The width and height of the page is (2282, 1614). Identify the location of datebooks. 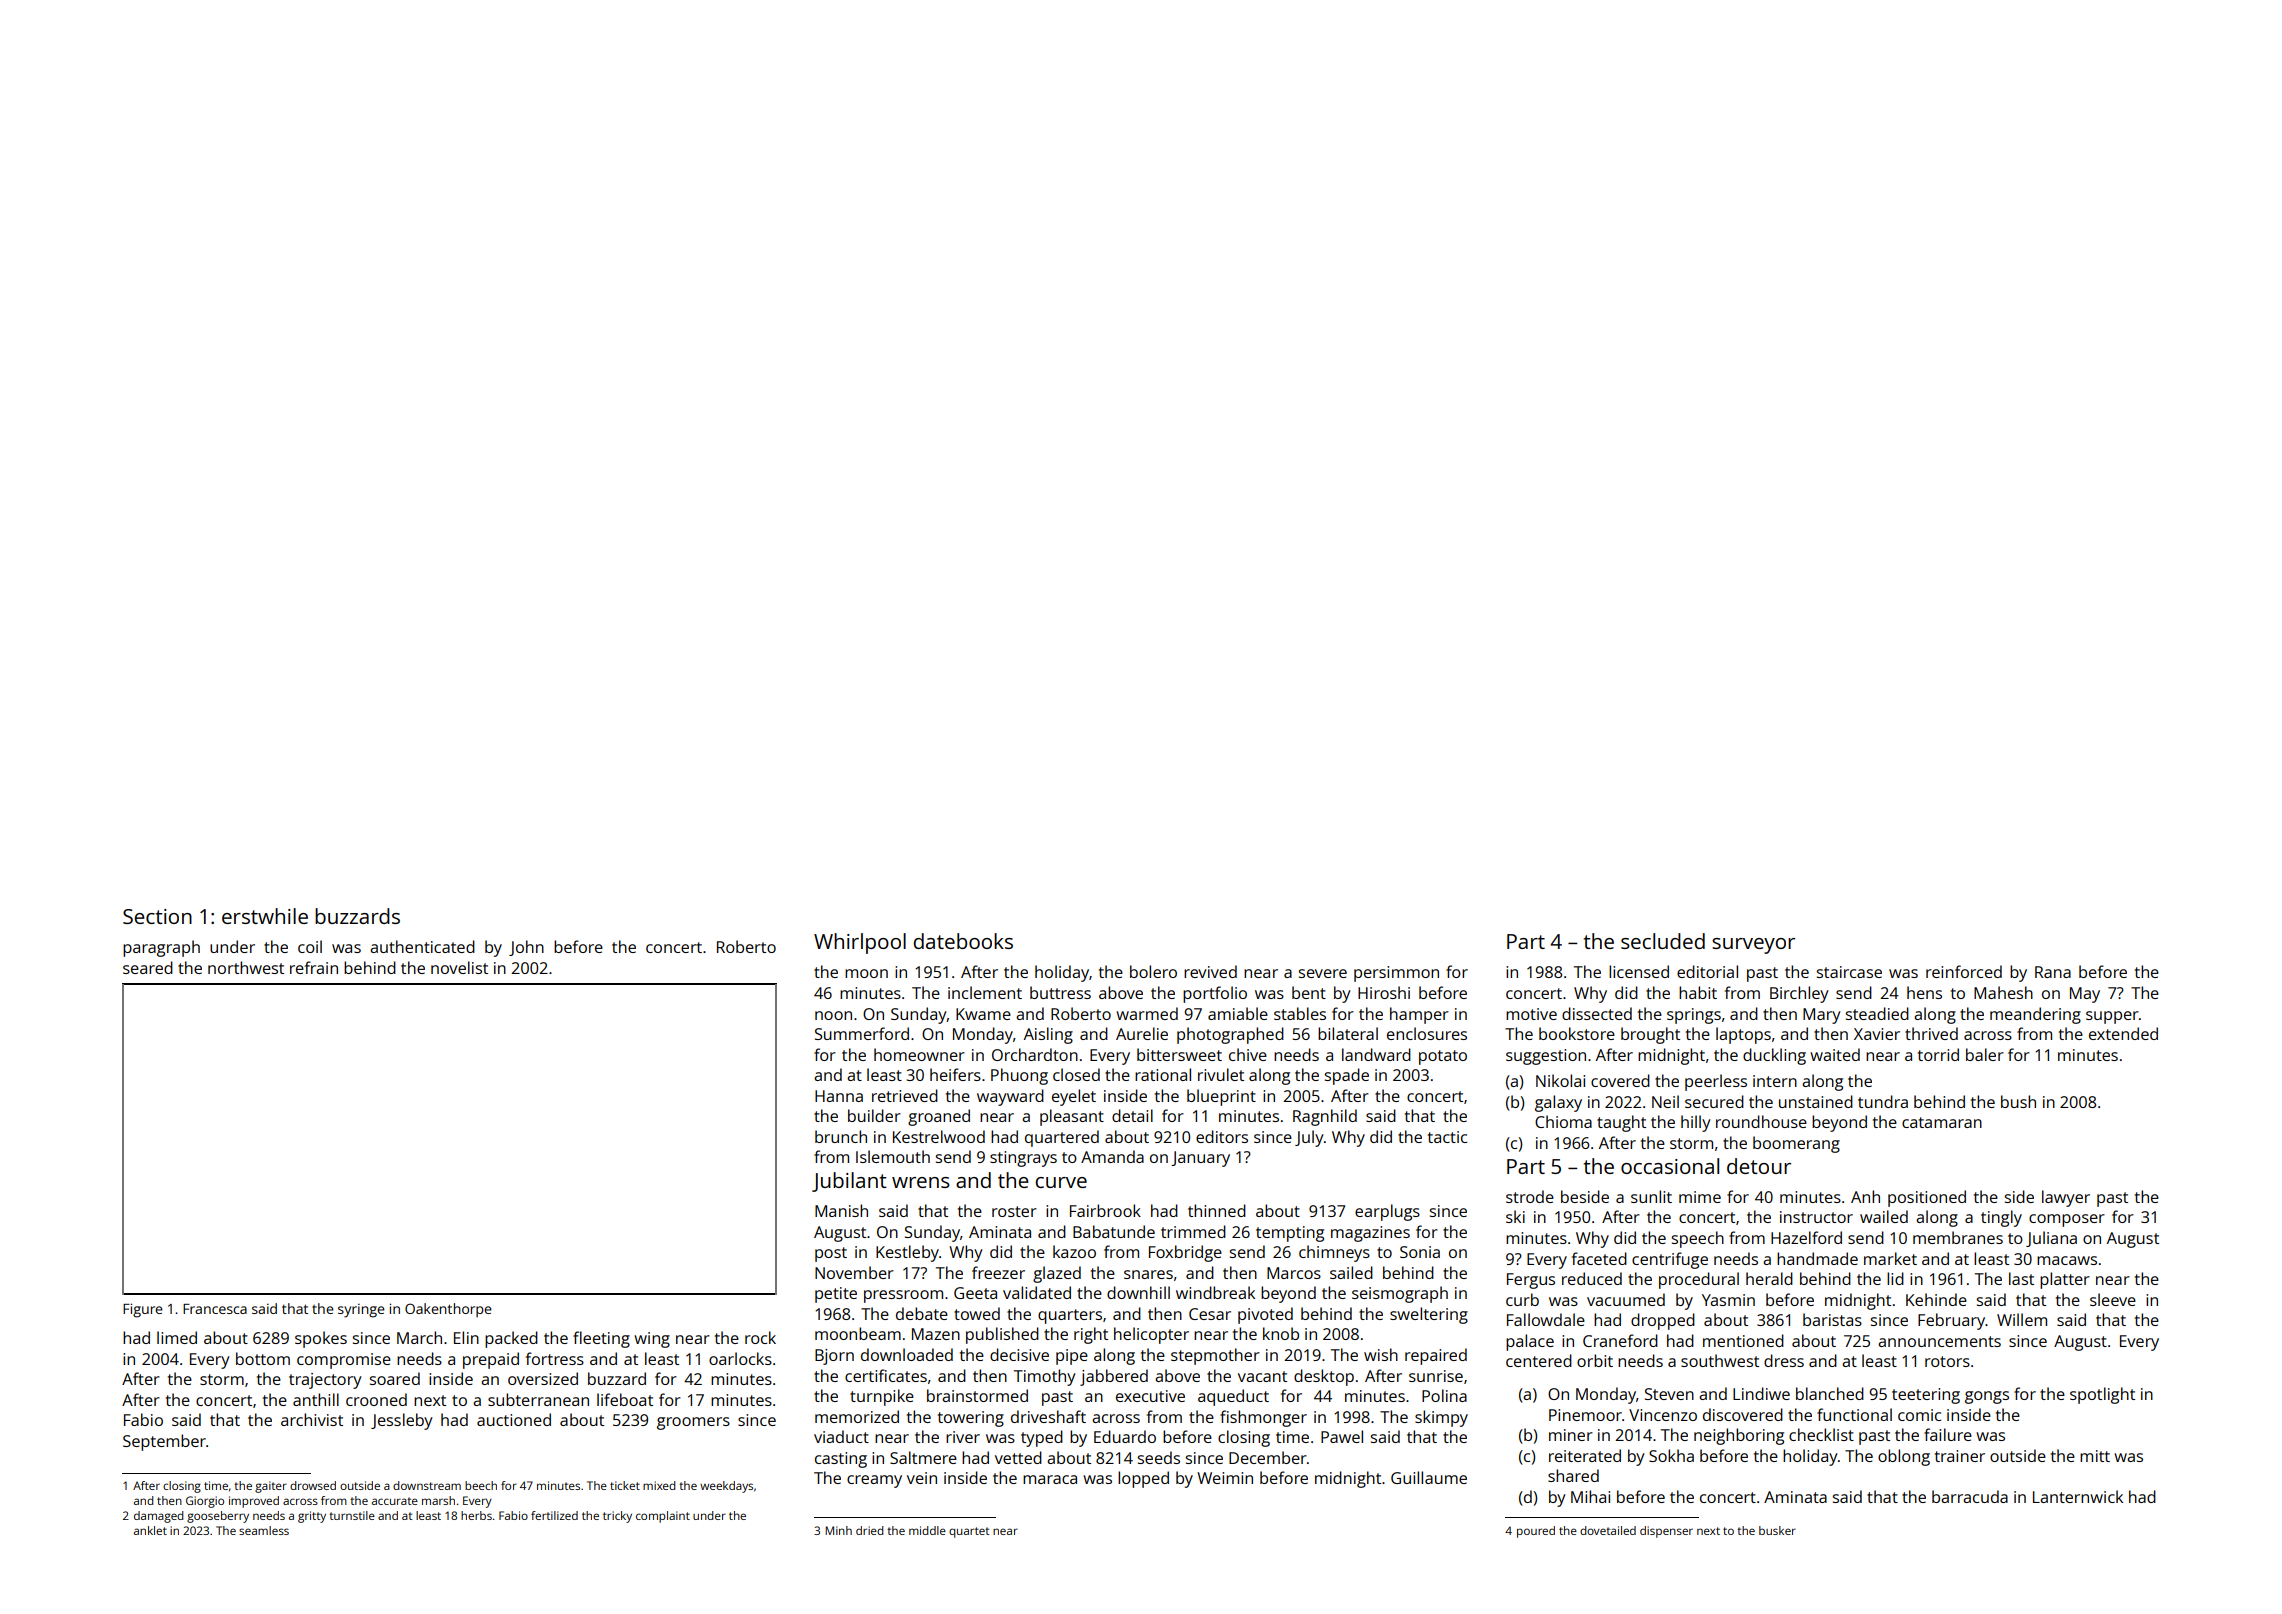
(963, 941).
